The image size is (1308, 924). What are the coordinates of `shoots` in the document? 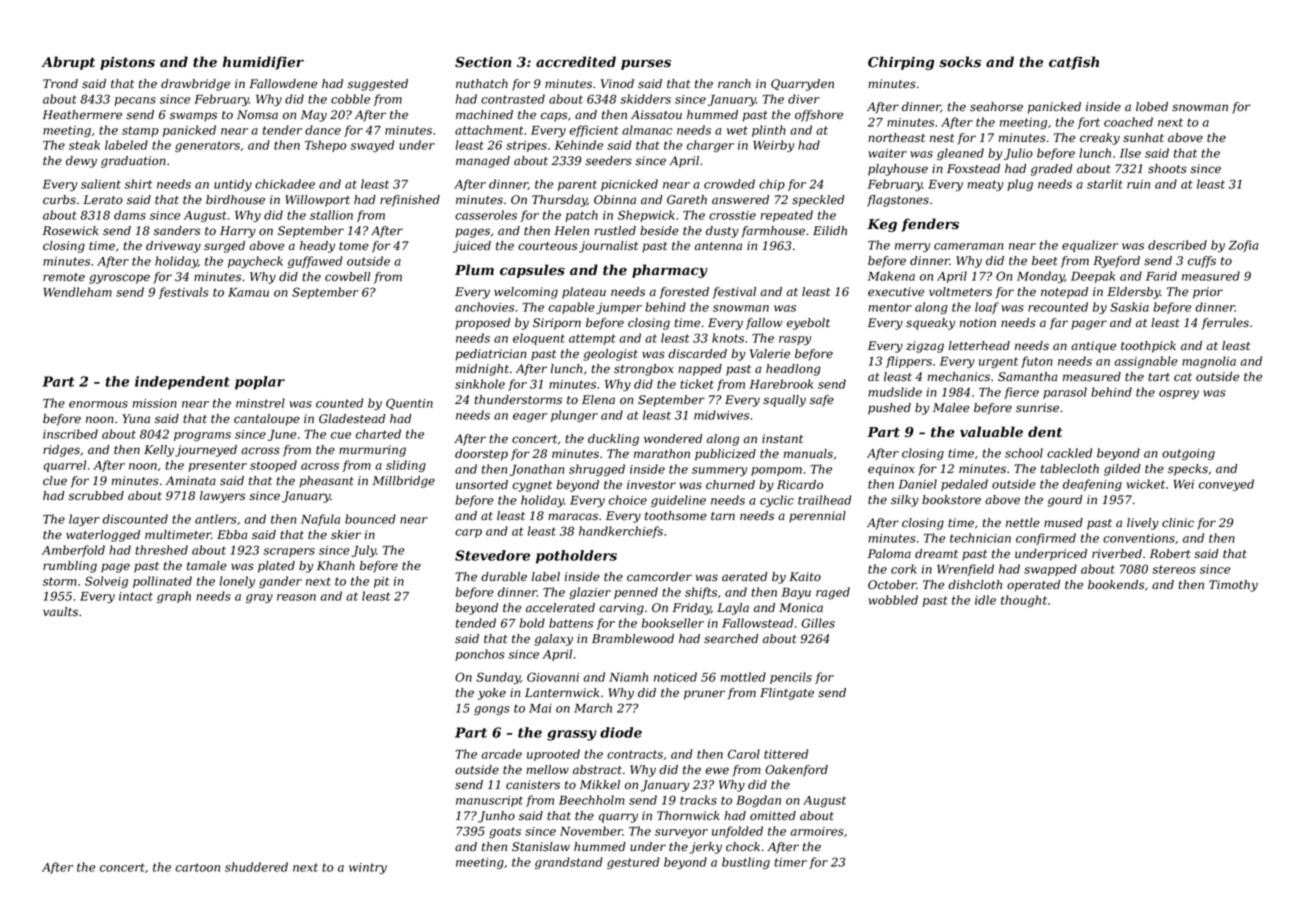 It's located at (1167, 169).
